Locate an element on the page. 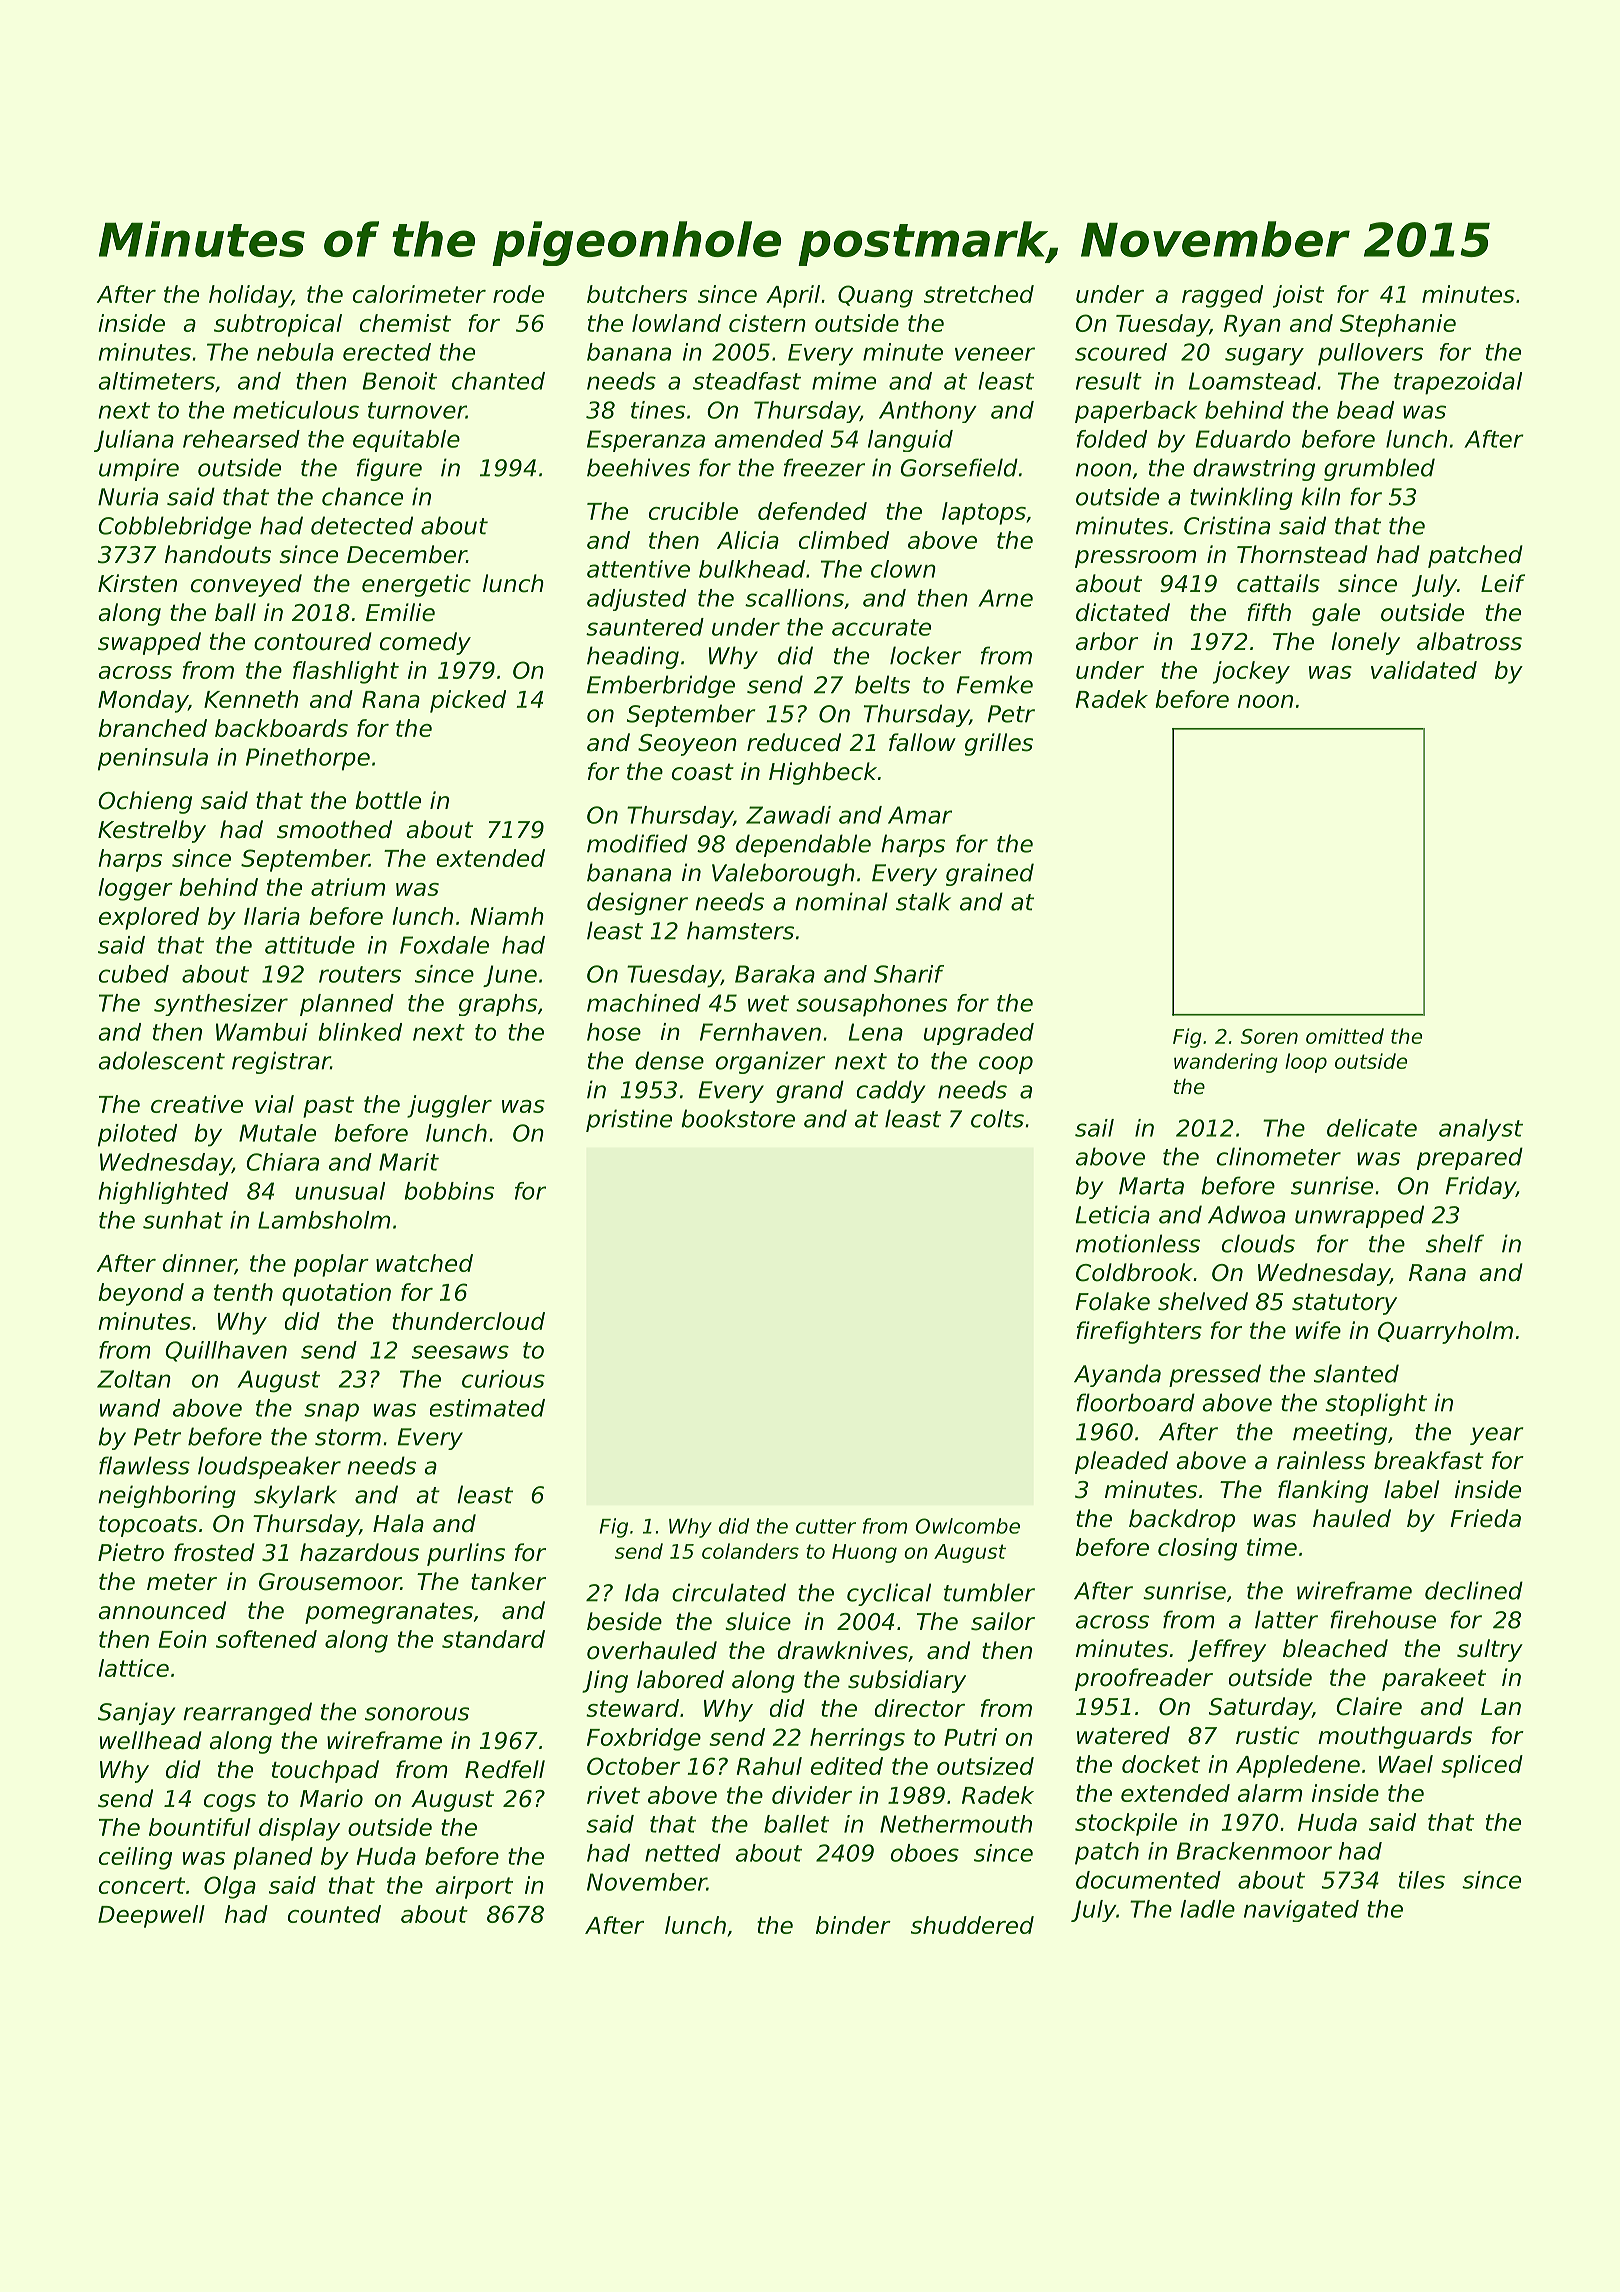 The width and height of the page is (1620, 2292). stretched is located at coordinates (979, 294).
